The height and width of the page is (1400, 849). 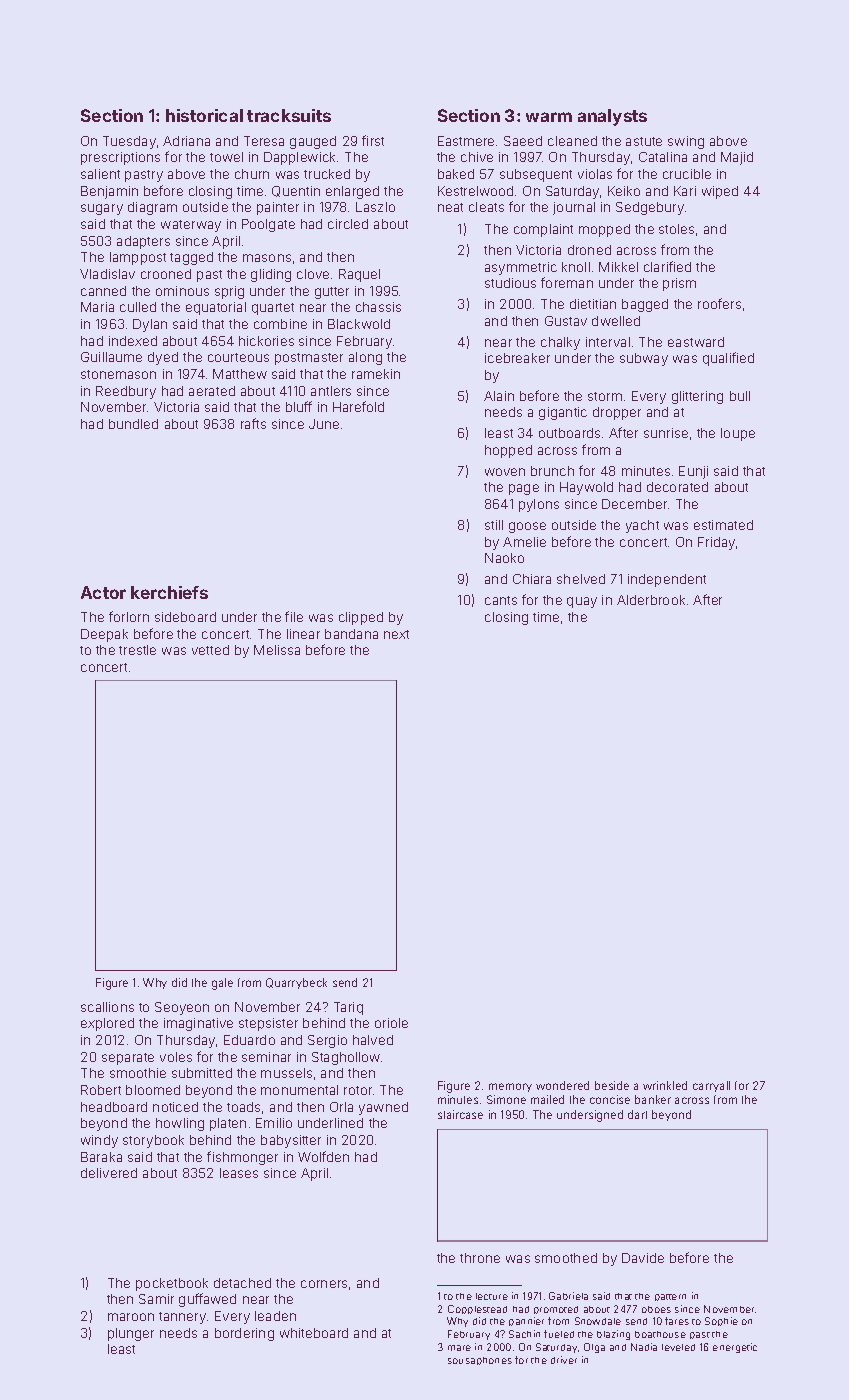 I want to click on swing, so click(x=686, y=142).
